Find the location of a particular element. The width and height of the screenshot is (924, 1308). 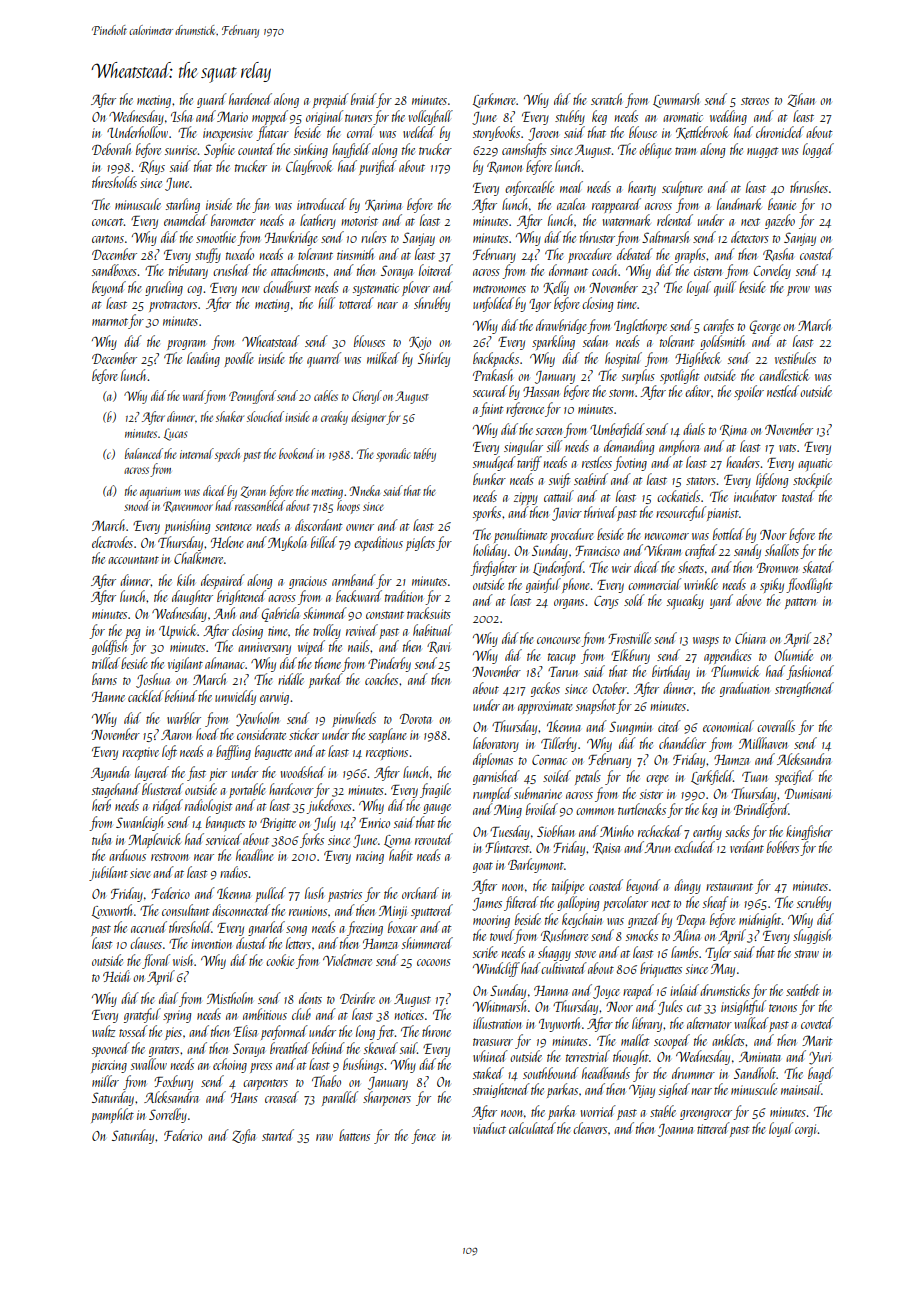

bunker is located at coordinates (489, 479).
